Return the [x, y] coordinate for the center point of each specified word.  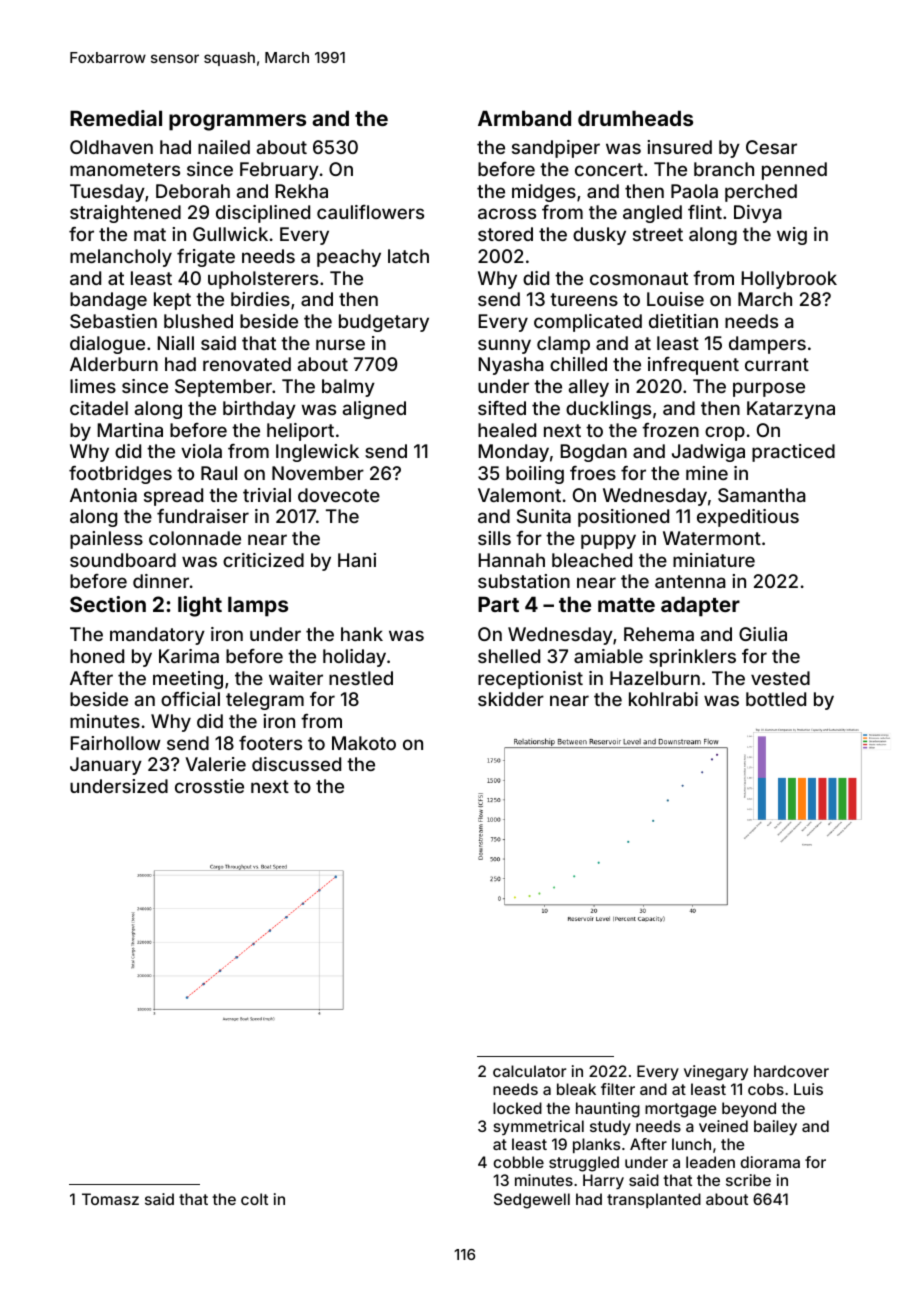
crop [725, 433]
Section [108, 604]
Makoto [364, 743]
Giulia [763, 634]
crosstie [209, 786]
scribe [748, 1180]
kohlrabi [663, 699]
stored [505, 234]
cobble [518, 1162]
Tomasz [110, 1199]
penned [794, 171]
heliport [300, 432]
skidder [511, 699]
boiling [535, 475]
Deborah [193, 191]
